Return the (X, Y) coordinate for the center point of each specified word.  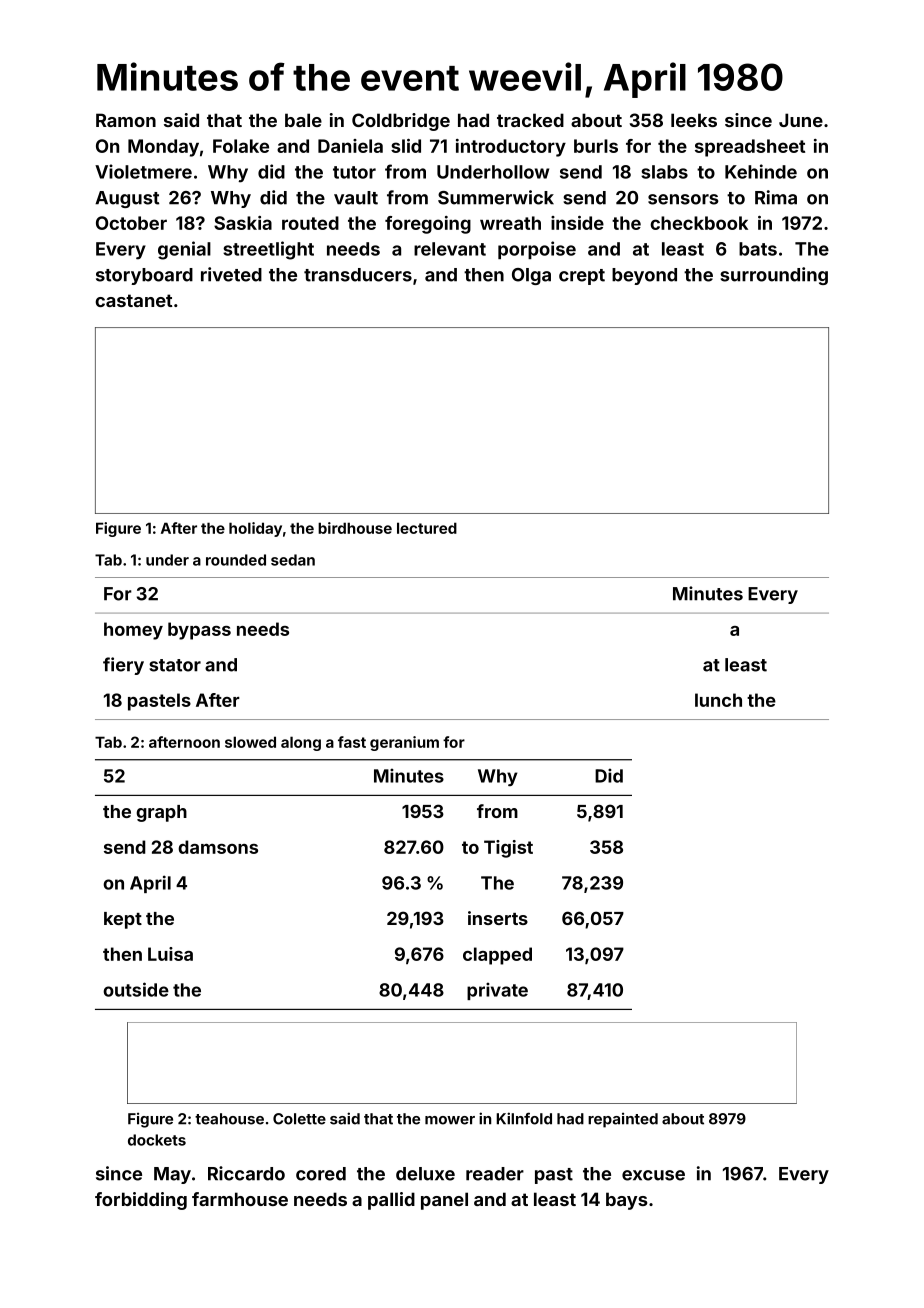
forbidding (141, 1201)
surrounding (774, 276)
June (801, 120)
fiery (123, 666)
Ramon (126, 120)
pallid (391, 1201)
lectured (427, 528)
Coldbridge (401, 122)
